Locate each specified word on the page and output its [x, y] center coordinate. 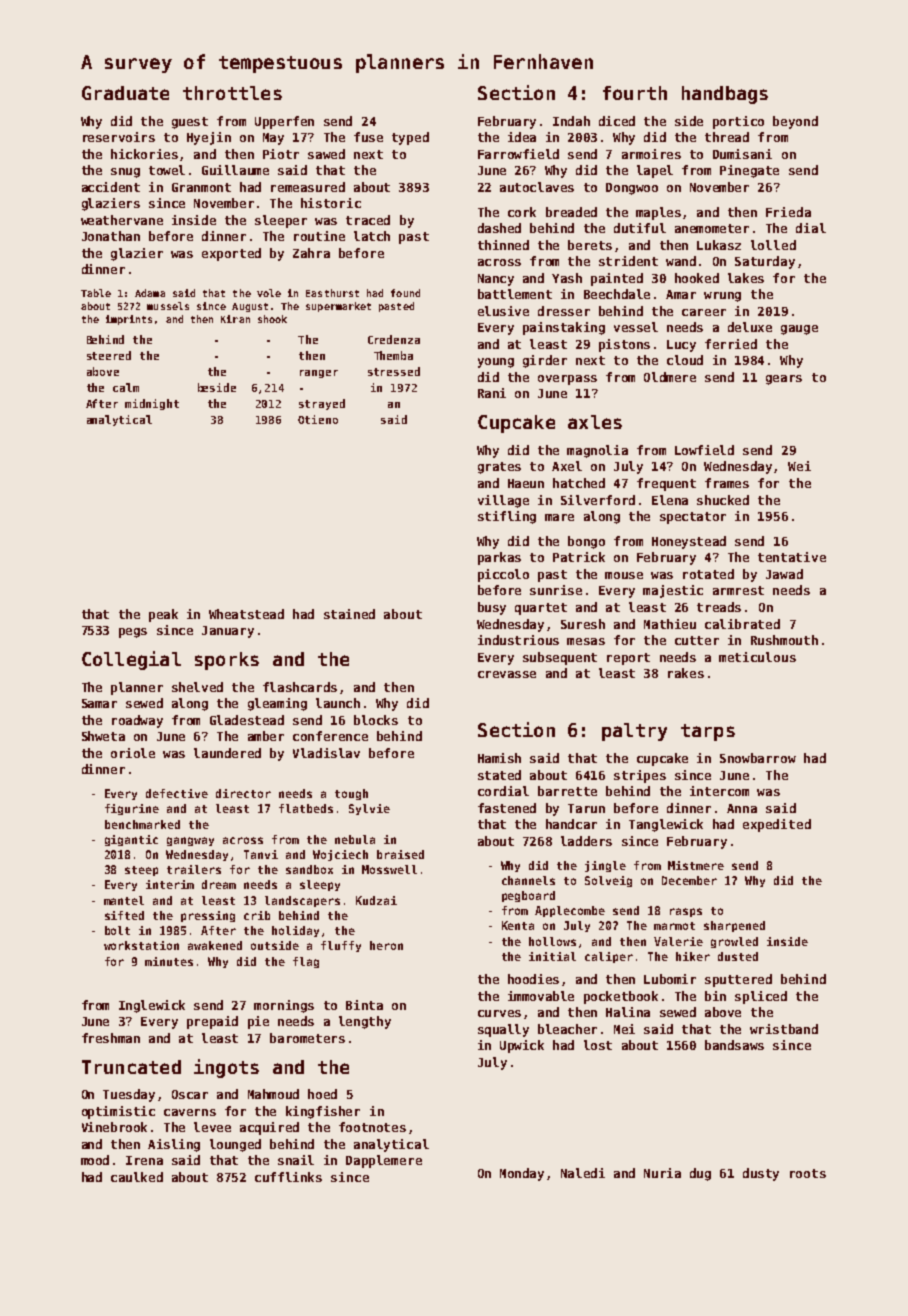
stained [349, 614]
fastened [507, 808]
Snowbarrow [758, 758]
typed [410, 138]
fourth [635, 93]
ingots [226, 1068]
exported [231, 254]
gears [784, 380]
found [405, 293]
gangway [190, 841]
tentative [792, 557]
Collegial [131, 660]
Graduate [125, 93]
